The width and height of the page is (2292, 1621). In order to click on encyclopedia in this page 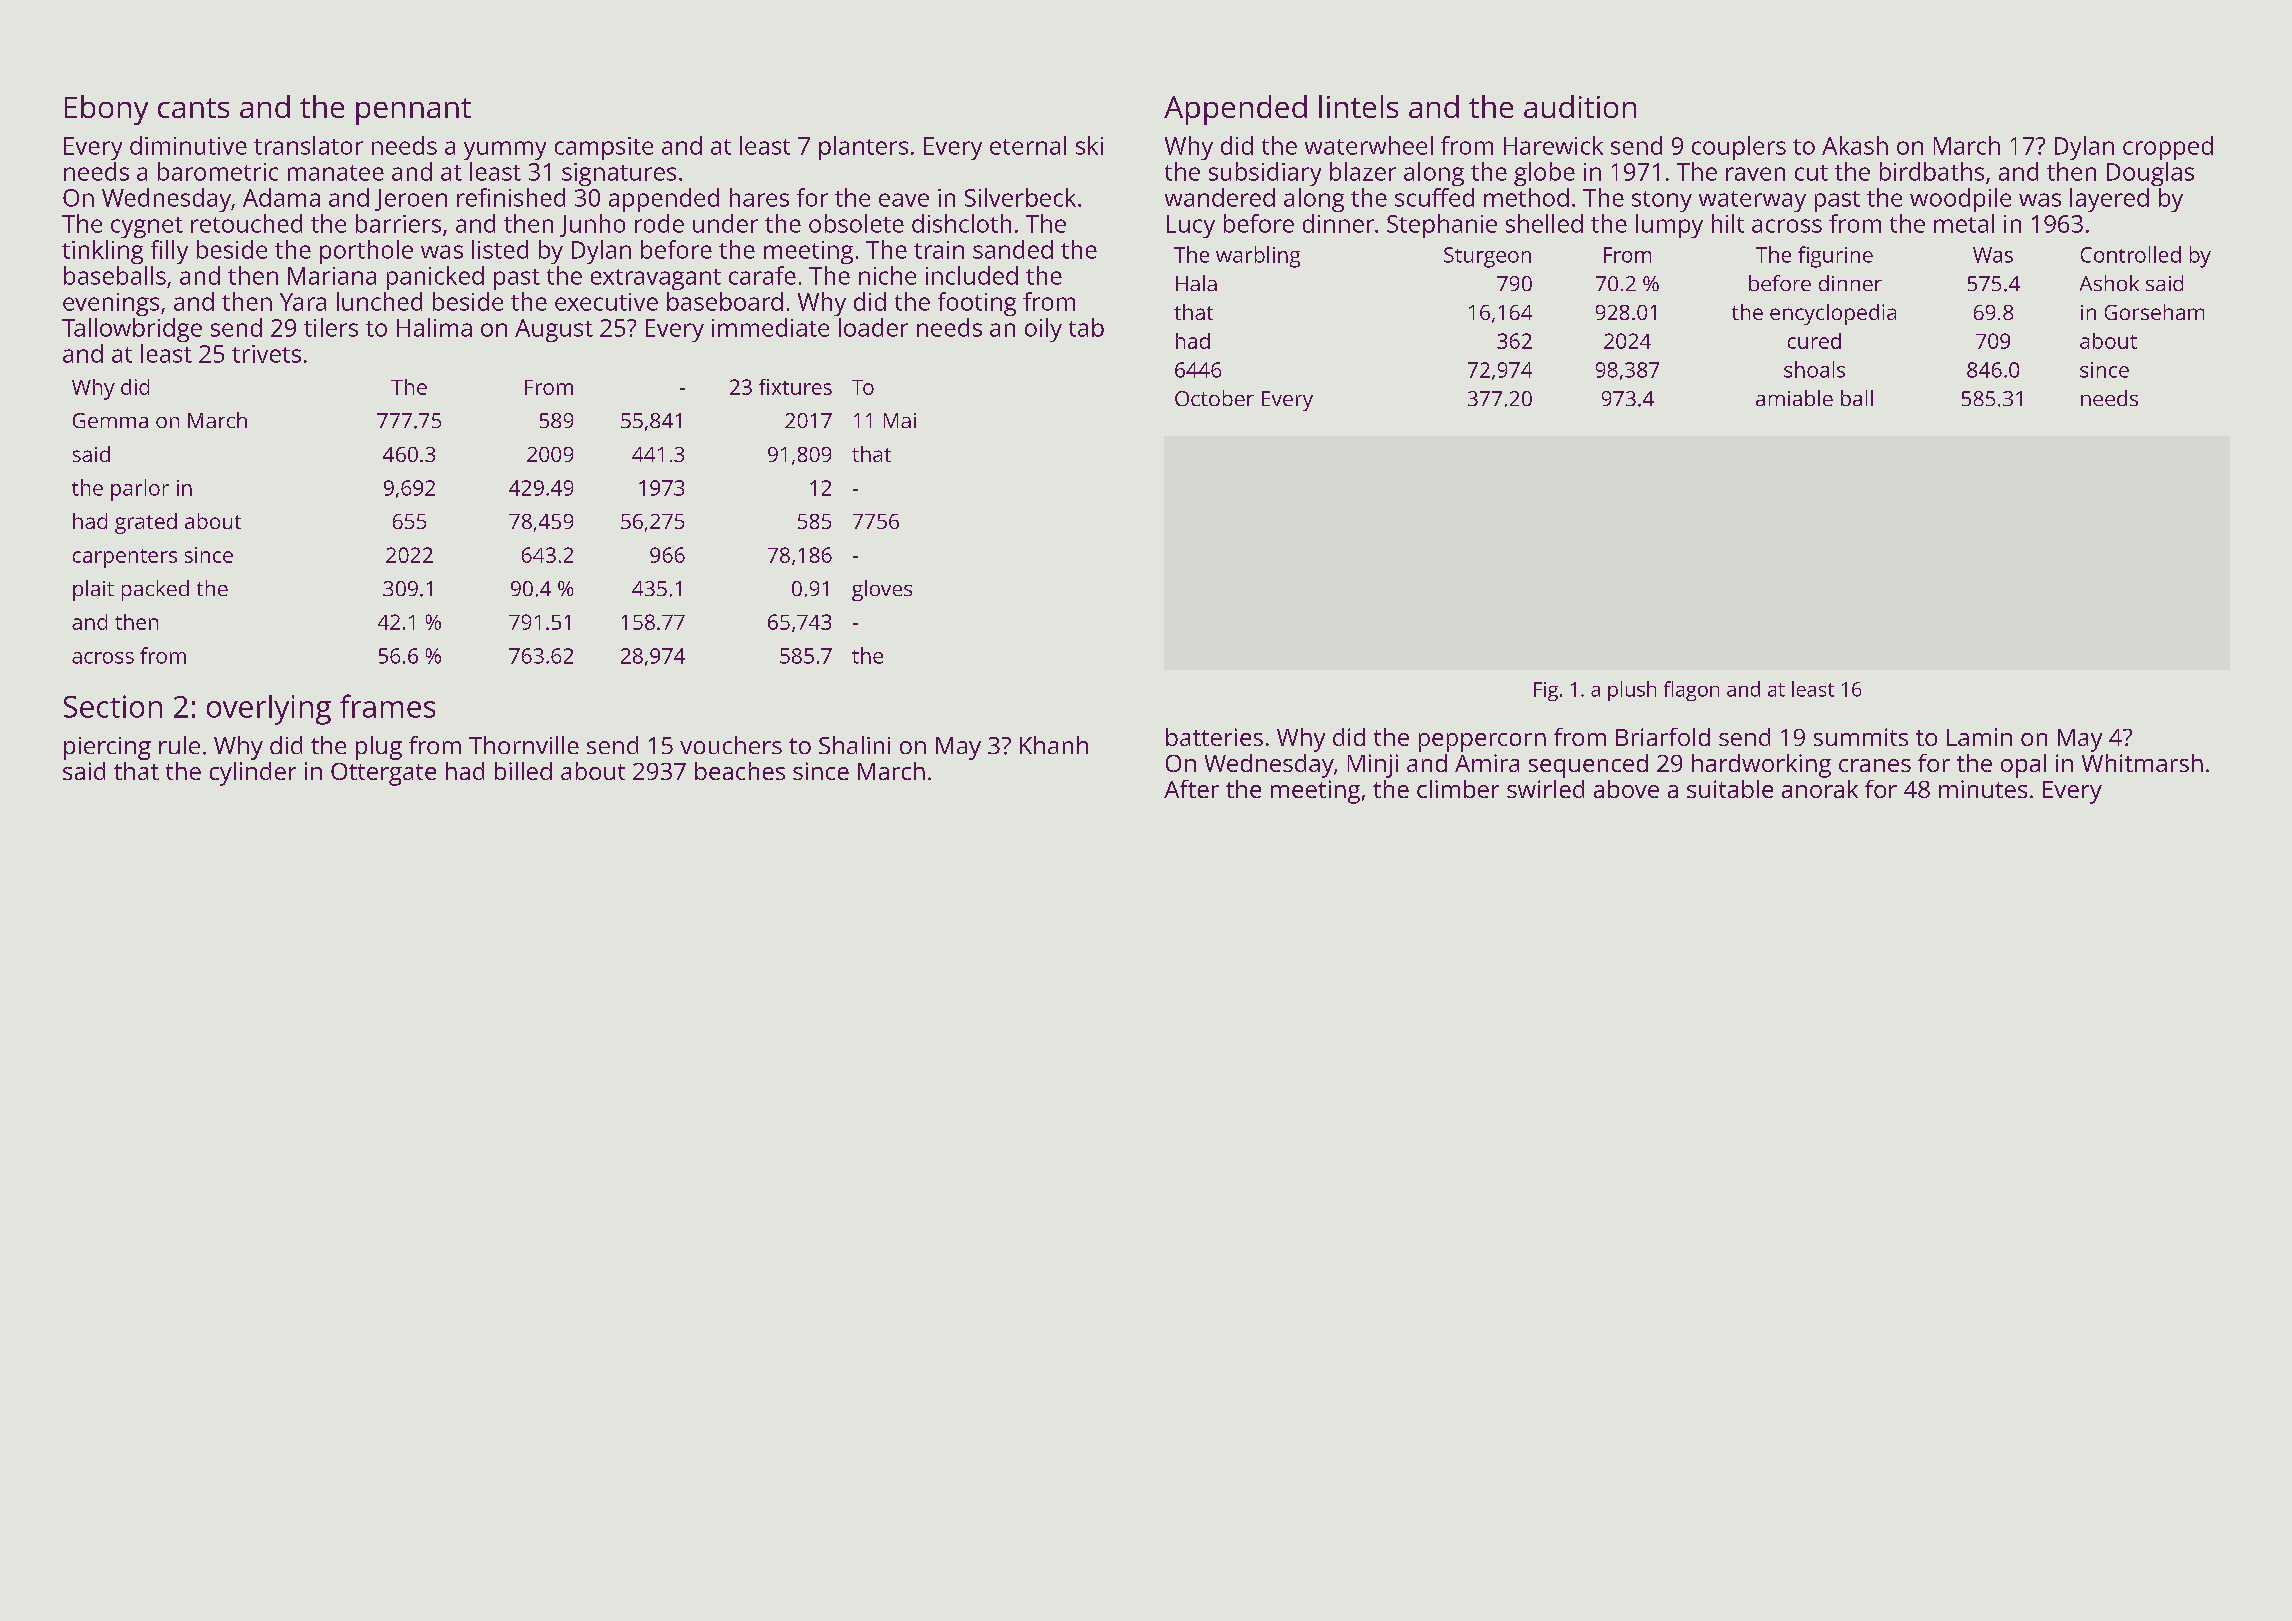, I will do `click(1833, 314)`.
